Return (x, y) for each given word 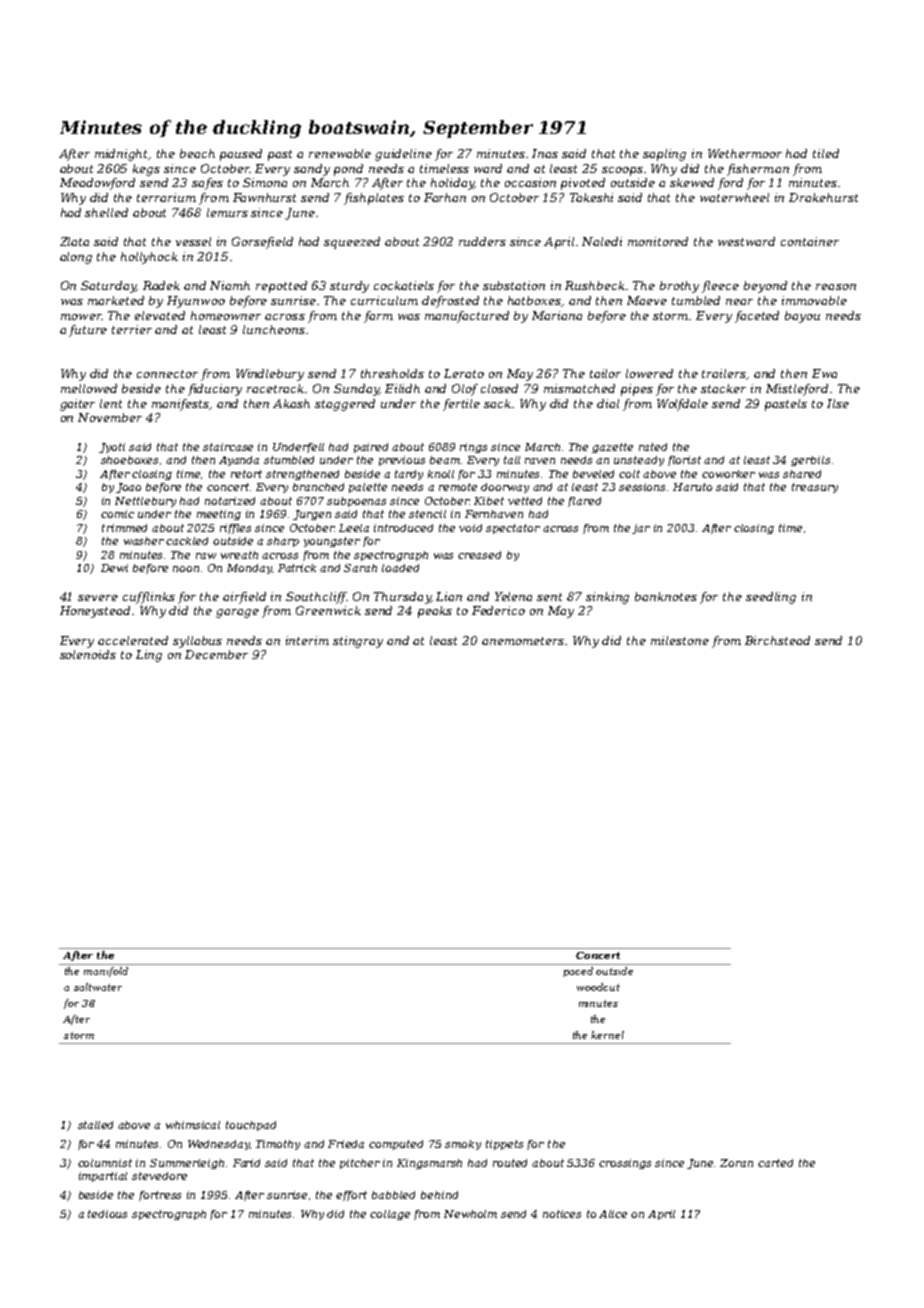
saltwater (98, 987)
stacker (723, 388)
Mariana (557, 315)
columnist (105, 1163)
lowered (649, 373)
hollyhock (149, 258)
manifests (181, 405)
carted (775, 1163)
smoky (463, 1145)
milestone (680, 640)
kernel (607, 1035)
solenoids (88, 654)
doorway (505, 488)
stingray (358, 642)
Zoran (736, 1163)
